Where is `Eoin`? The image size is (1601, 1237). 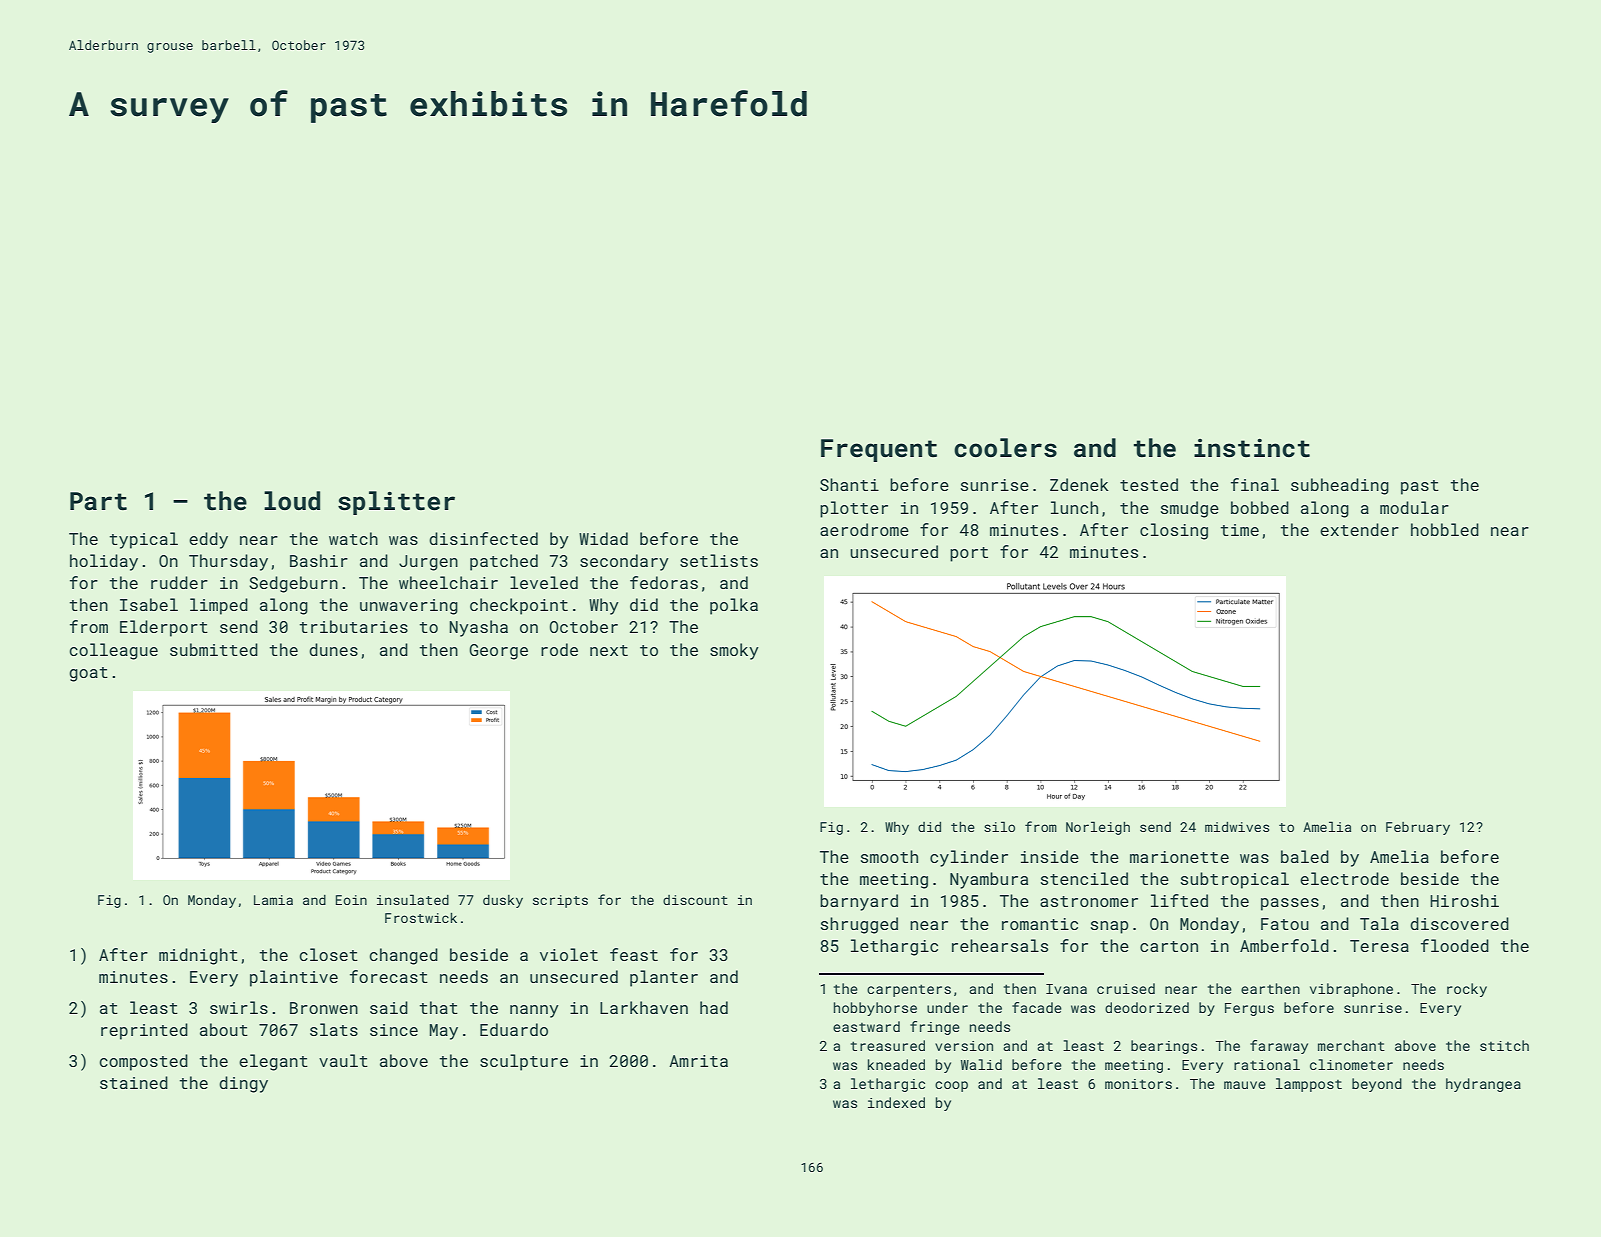
Eoin is located at coordinates (351, 900).
